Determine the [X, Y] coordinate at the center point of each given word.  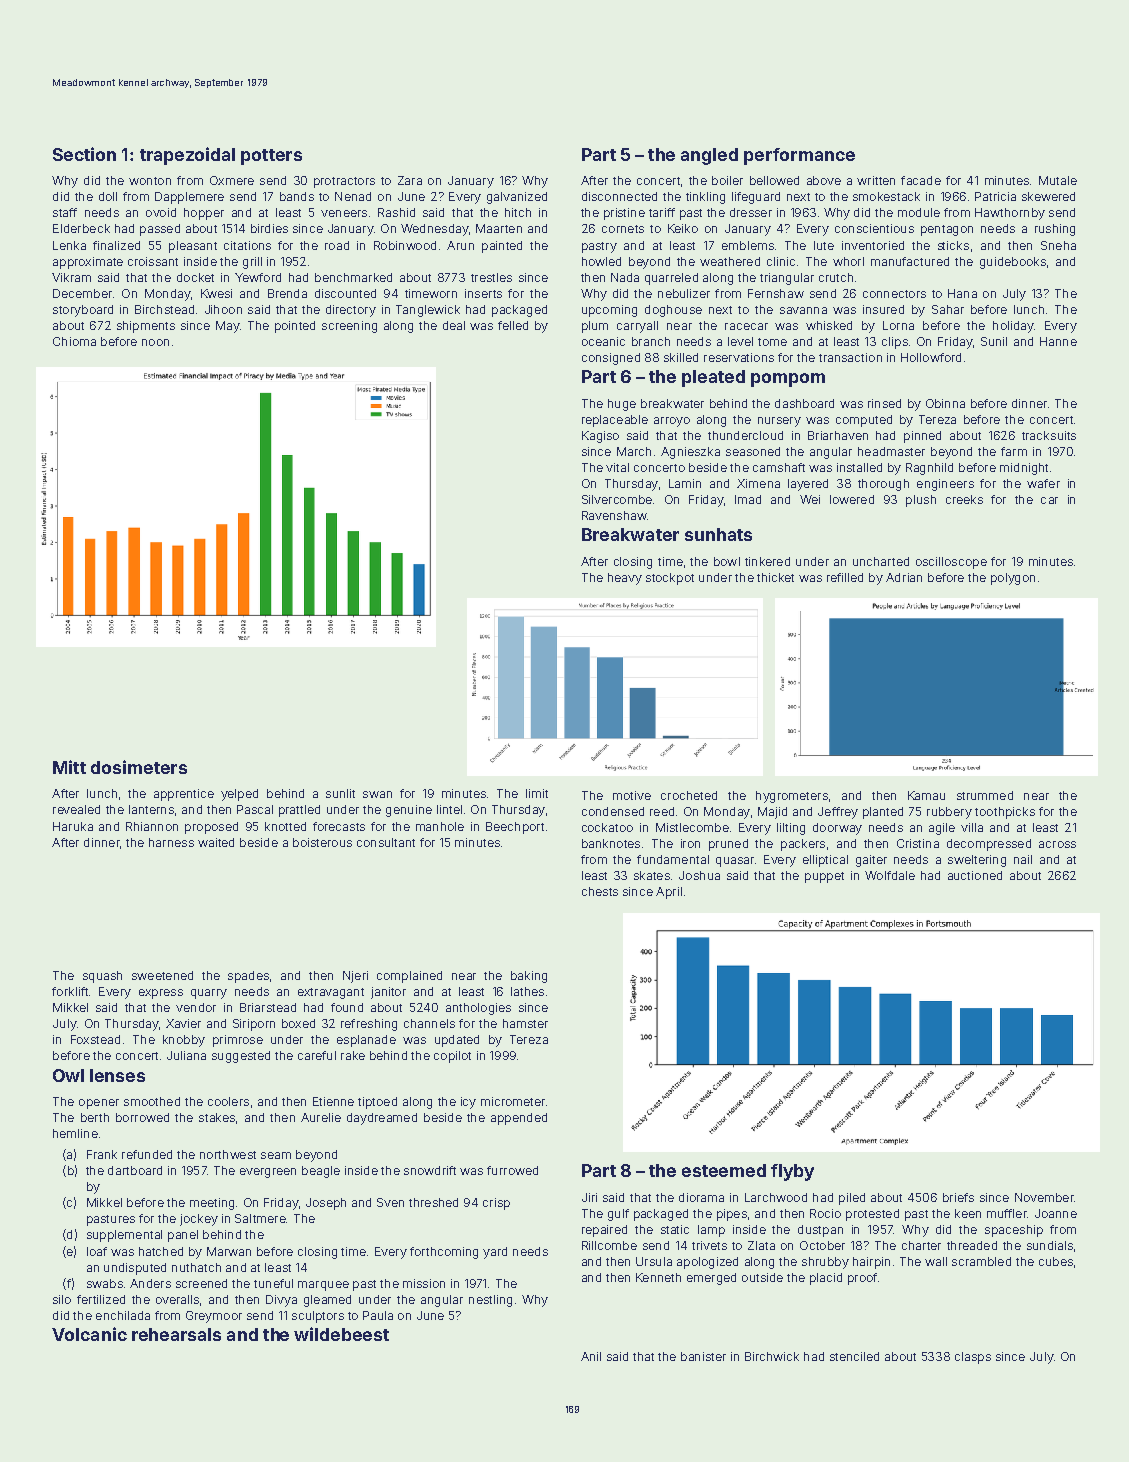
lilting [791, 829]
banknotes [611, 843]
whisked [829, 325]
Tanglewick [428, 311]
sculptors [318, 1317]
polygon [1013, 579]
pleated [713, 378]
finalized [116, 245]
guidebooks [1013, 263]
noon [155, 342]
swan [377, 794]
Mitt [69, 767]
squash [102, 977]
